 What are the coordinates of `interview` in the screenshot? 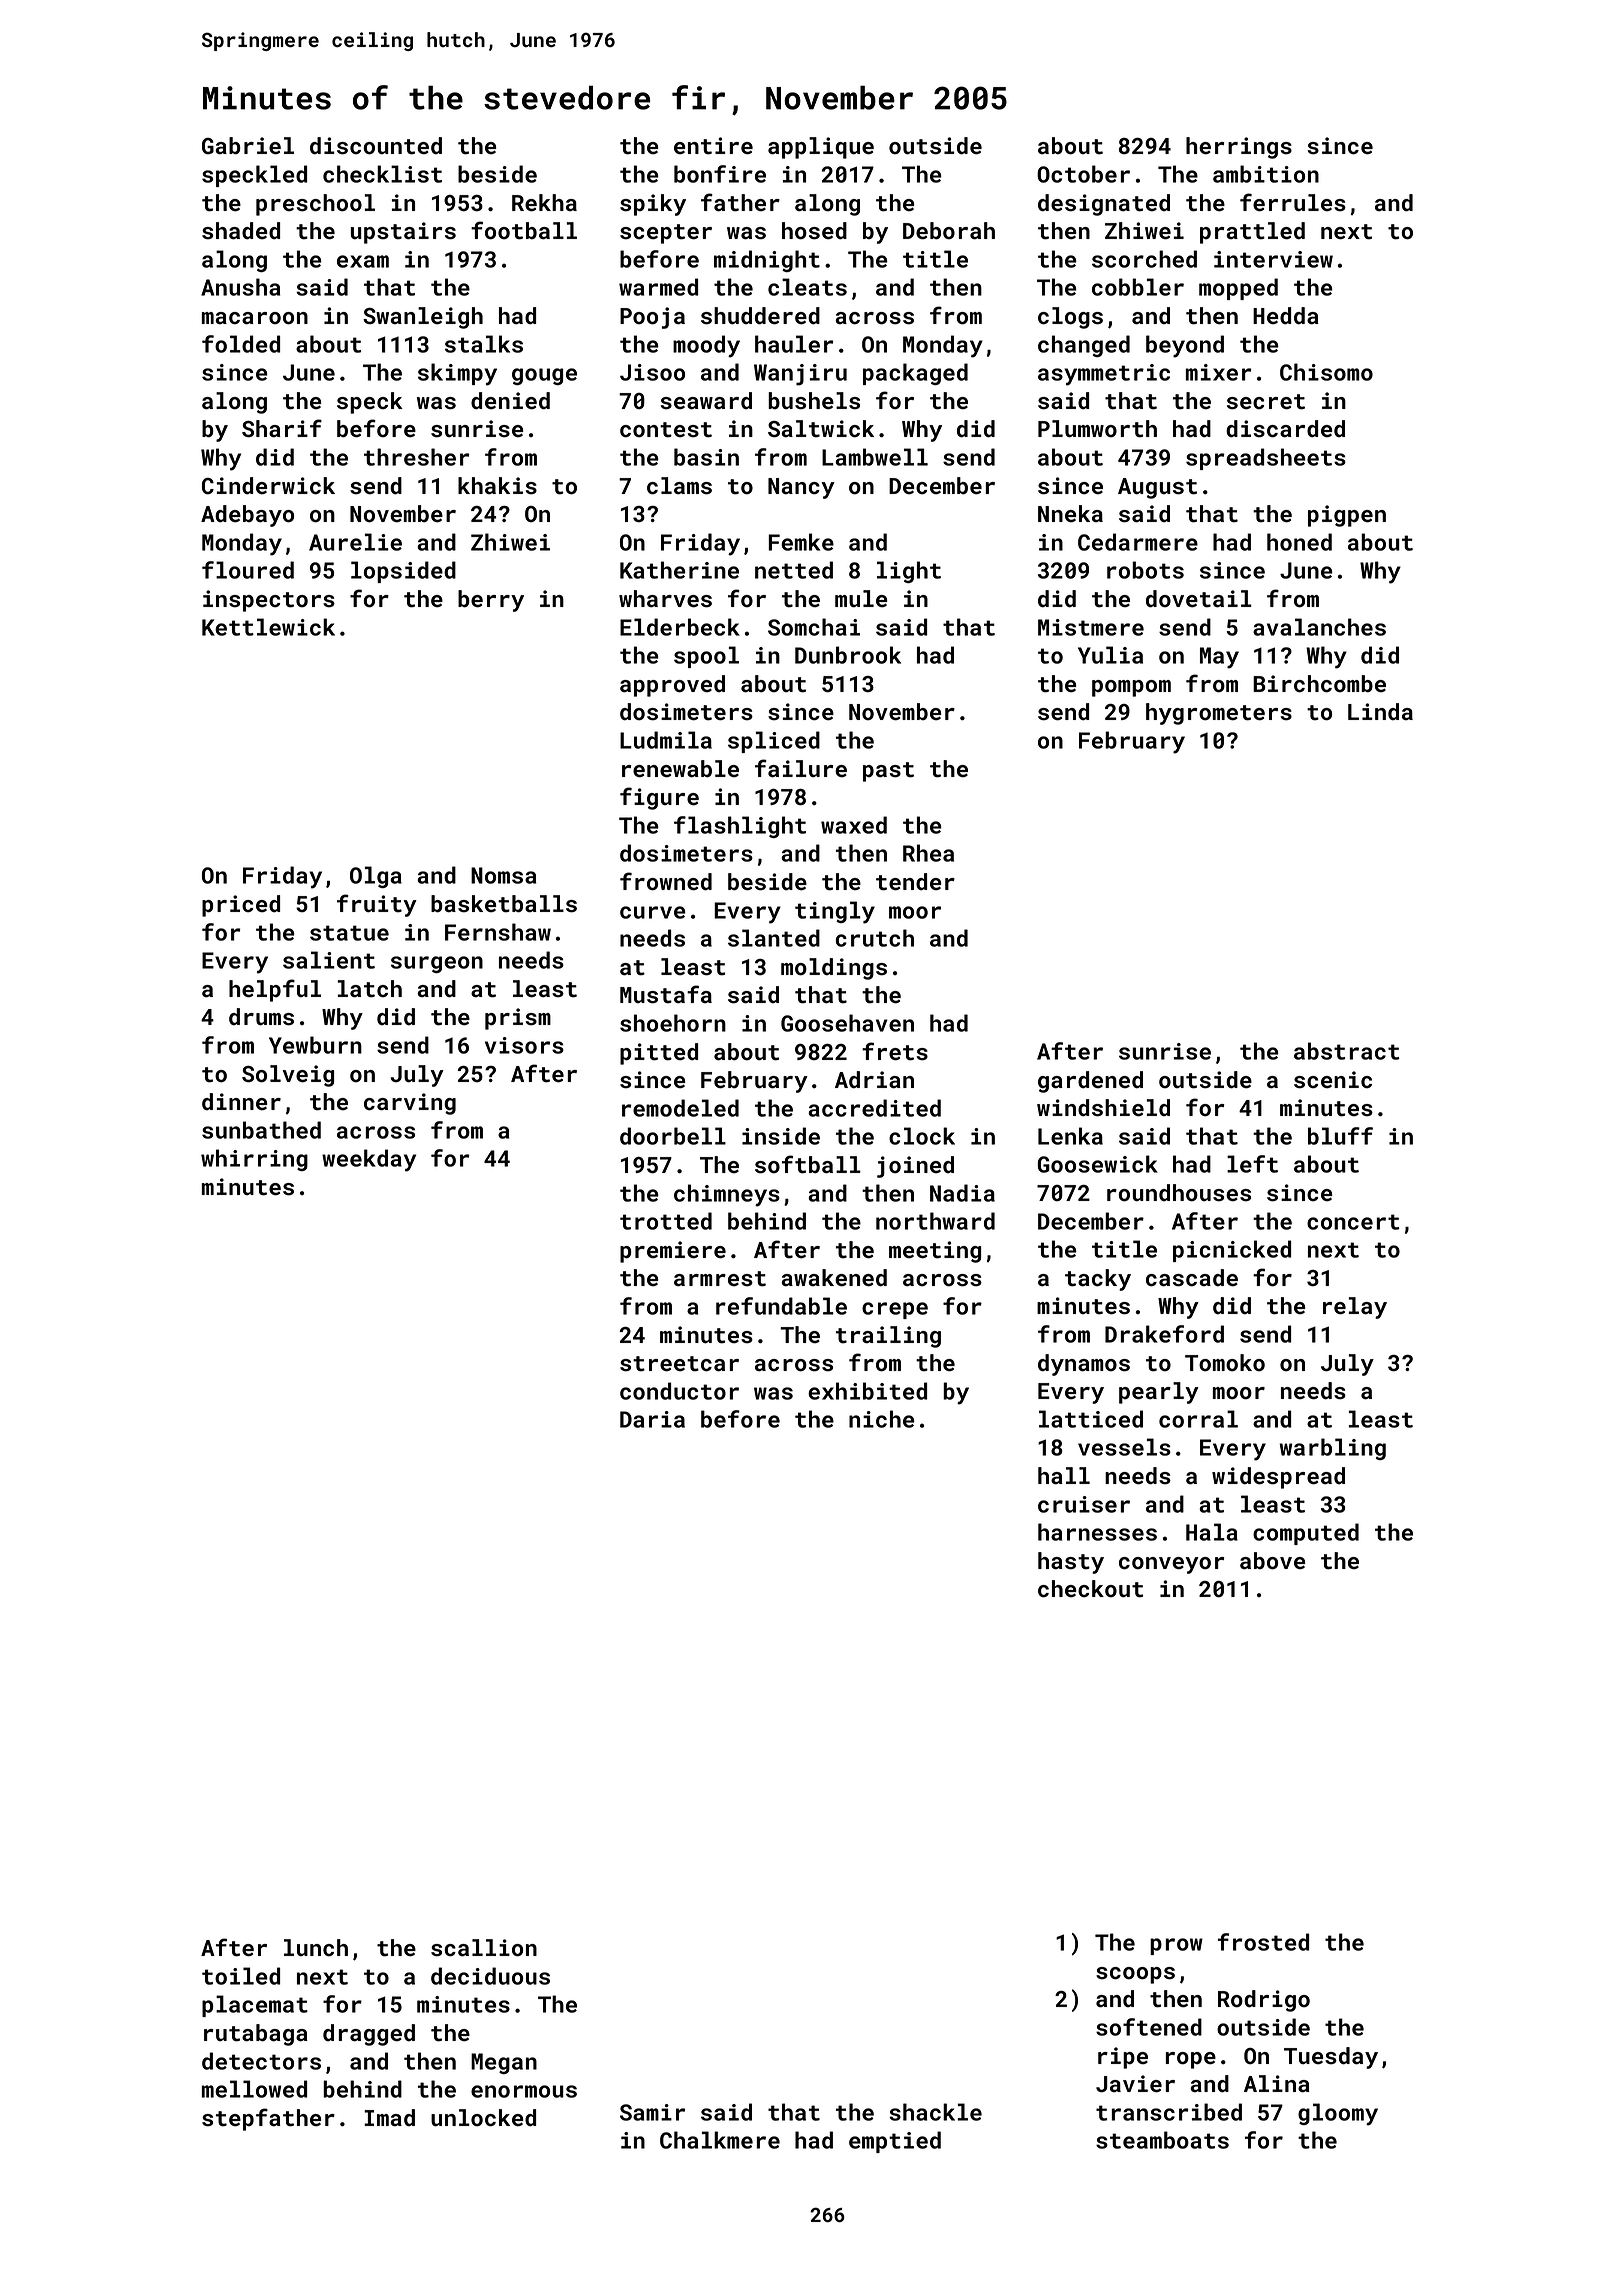 It's located at (1273, 259).
